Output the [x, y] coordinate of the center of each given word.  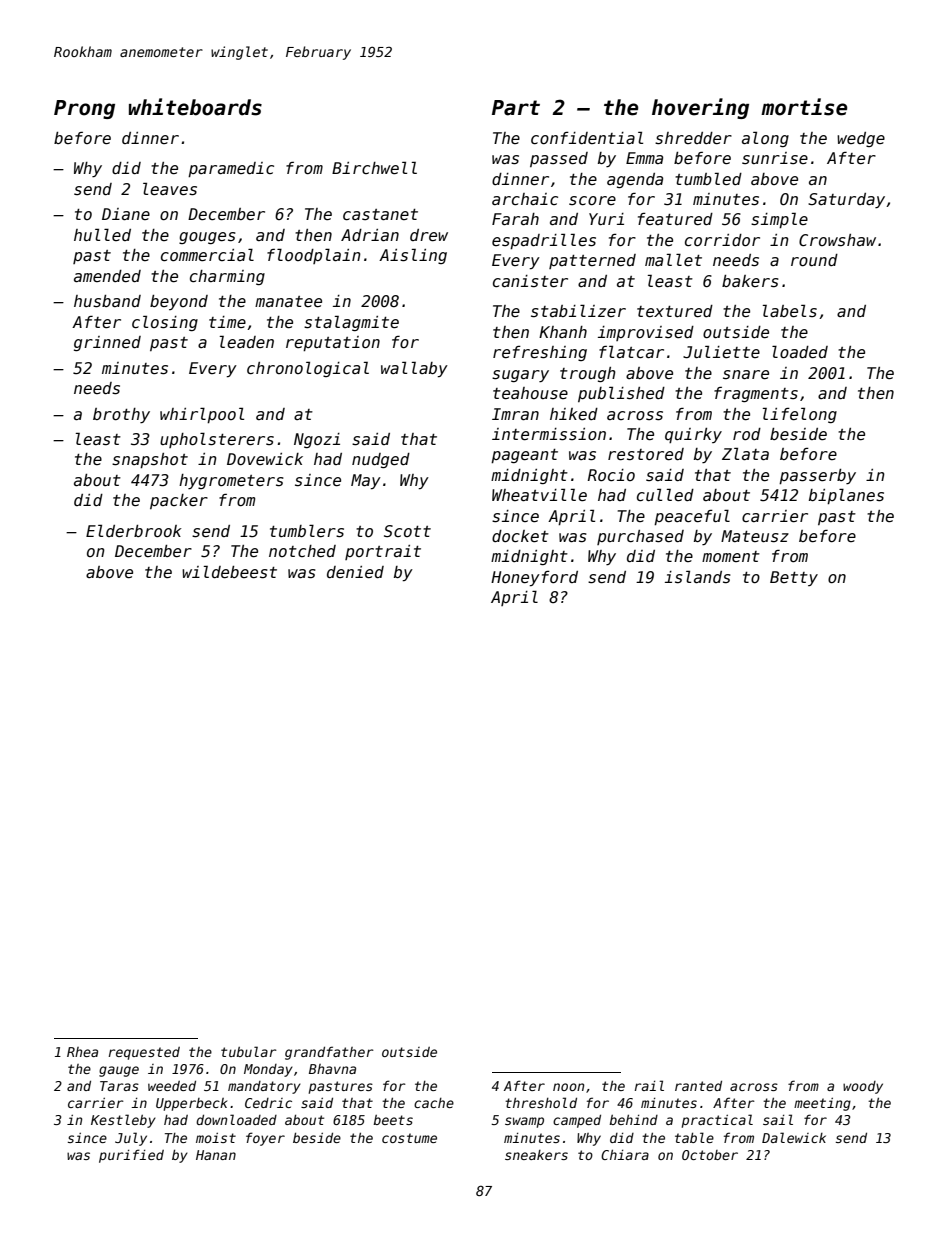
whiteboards [195, 107]
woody [863, 1087]
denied [355, 572]
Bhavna [332, 1069]
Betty [794, 578]
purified [131, 1156]
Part [516, 108]
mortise [804, 107]
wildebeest [229, 571]
